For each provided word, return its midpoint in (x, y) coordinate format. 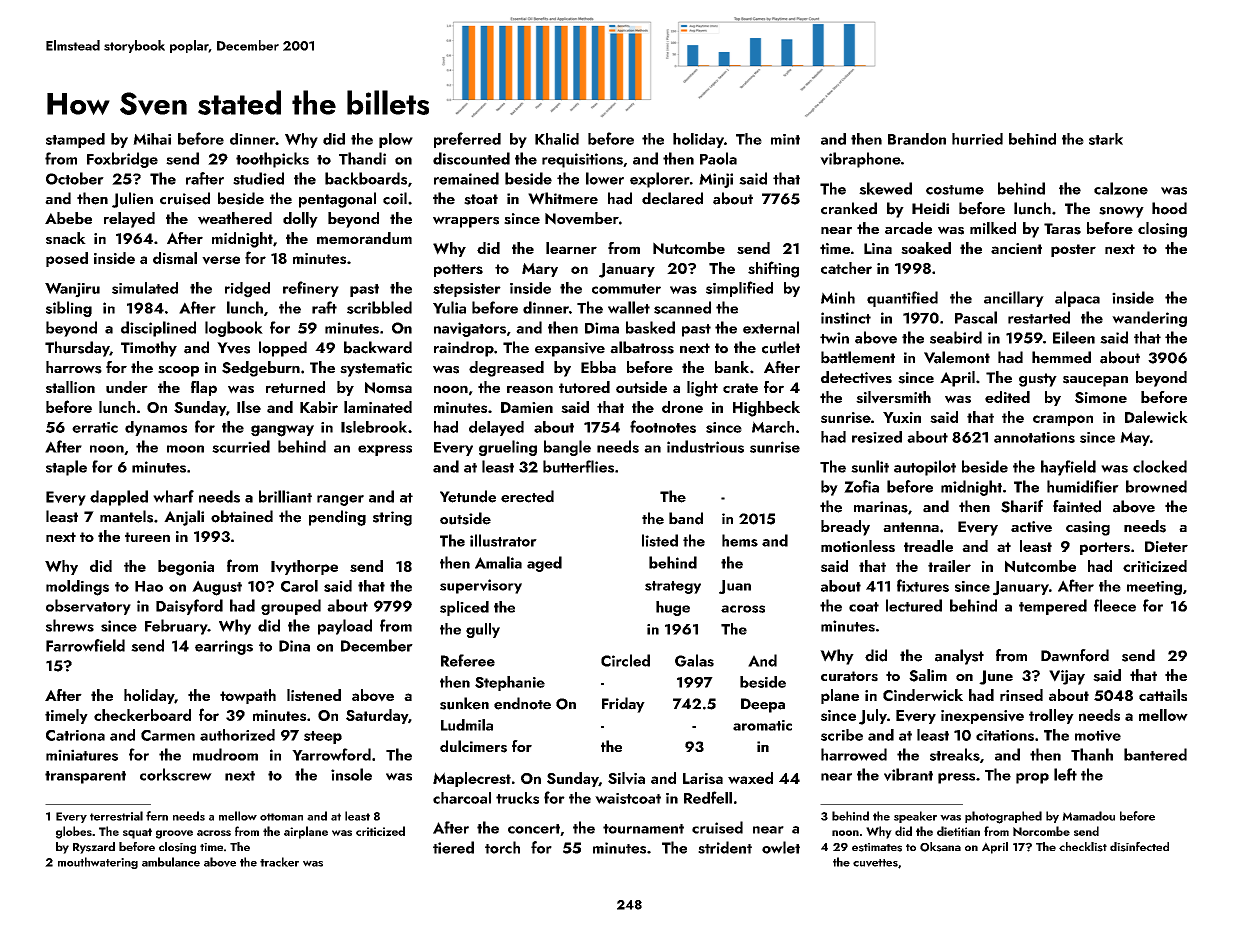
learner (571, 248)
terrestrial (116, 816)
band (686, 518)
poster (1073, 250)
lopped (283, 349)
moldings (77, 588)
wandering (1149, 319)
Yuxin (902, 417)
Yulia (449, 307)
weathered (235, 218)
